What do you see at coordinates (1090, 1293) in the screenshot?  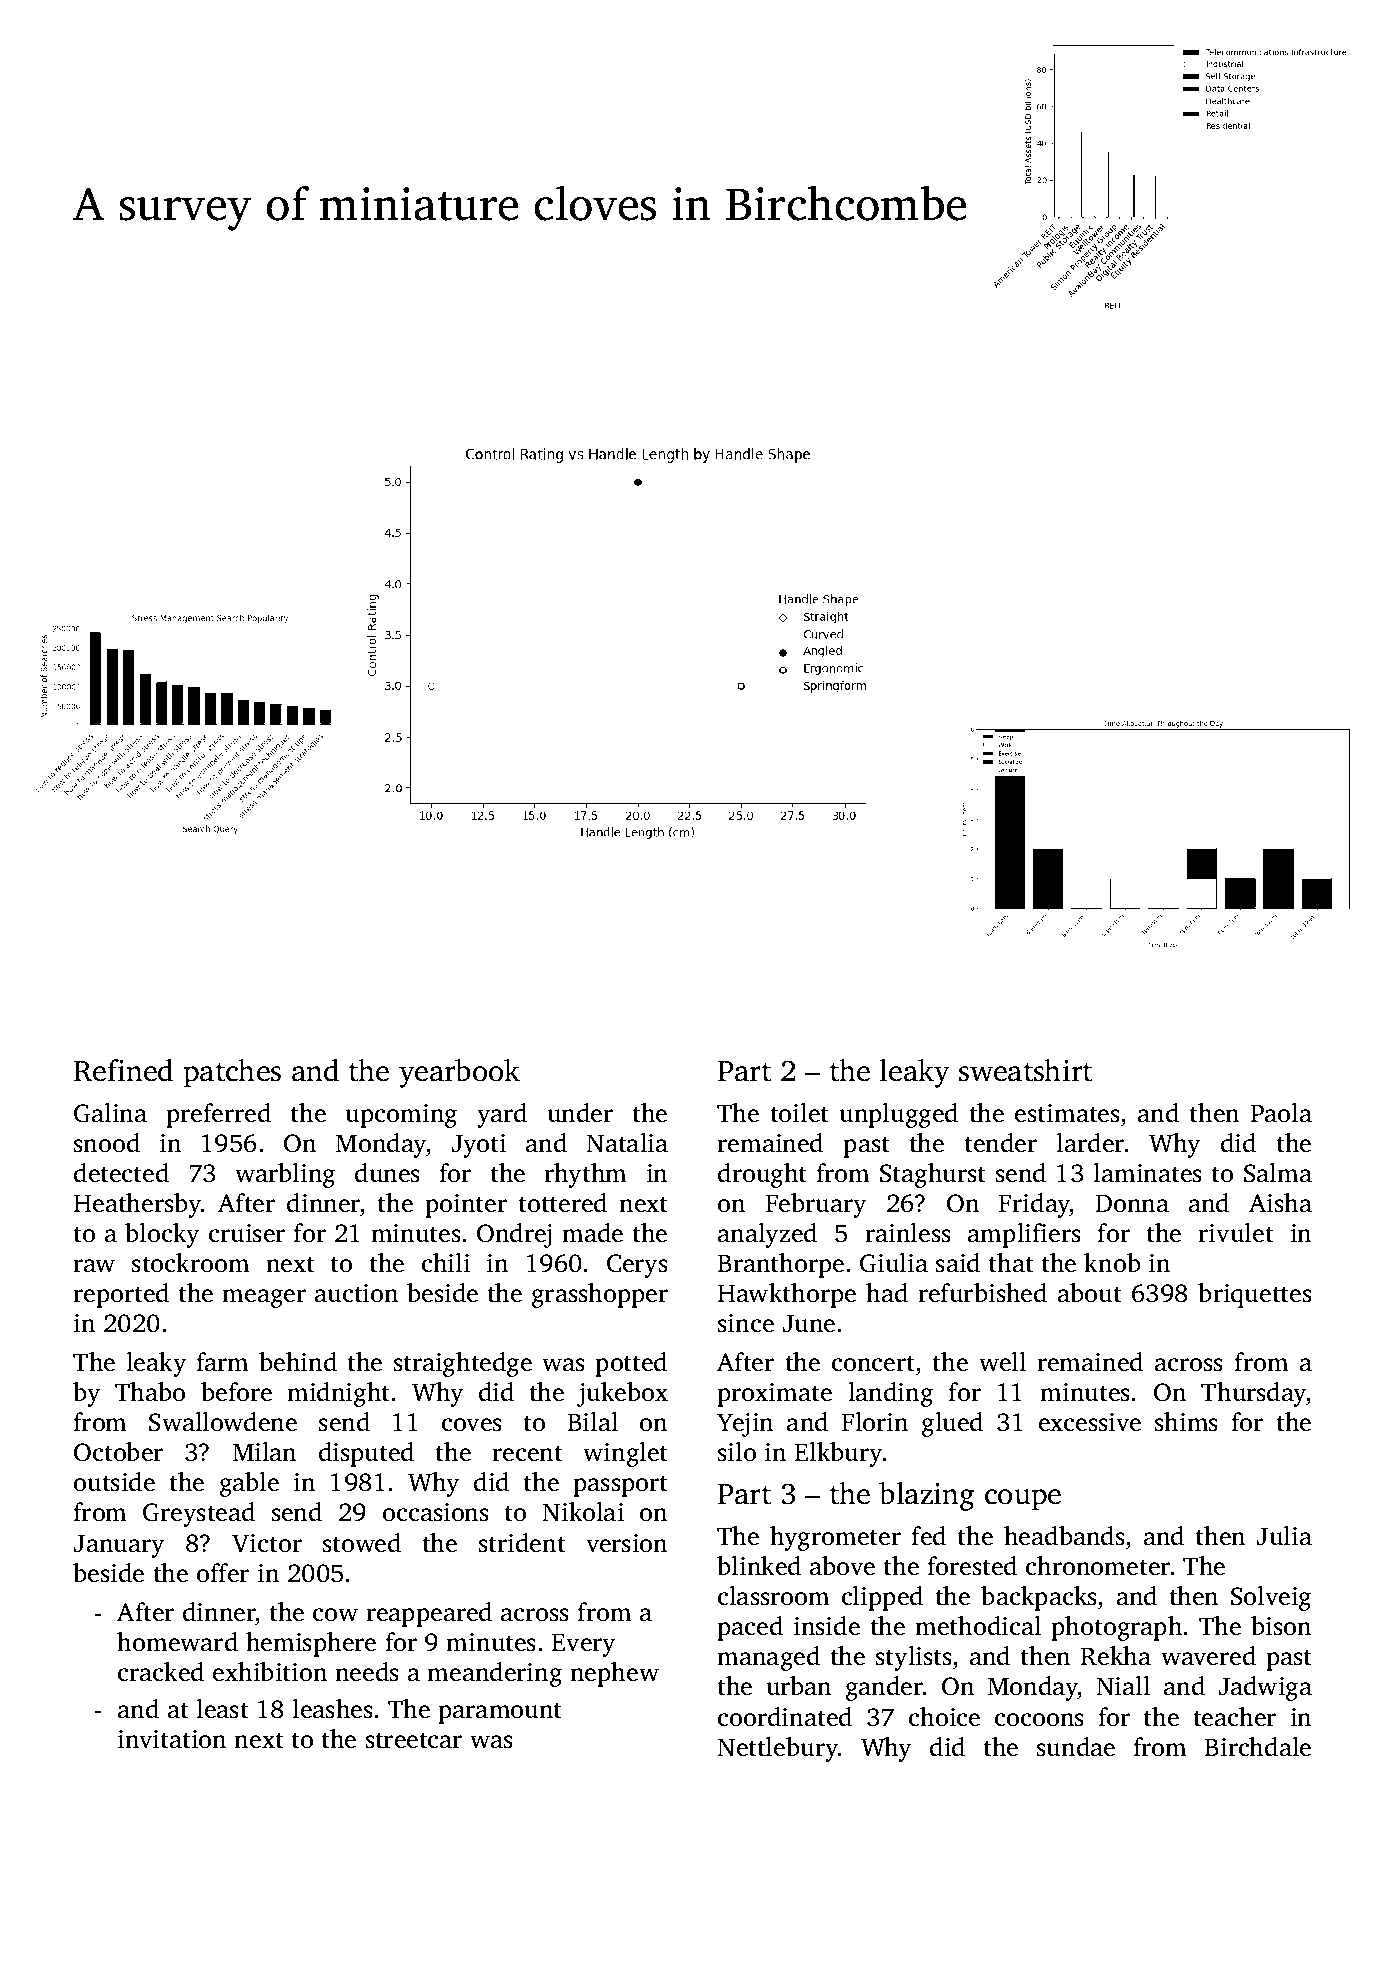 I see `about` at bounding box center [1090, 1293].
